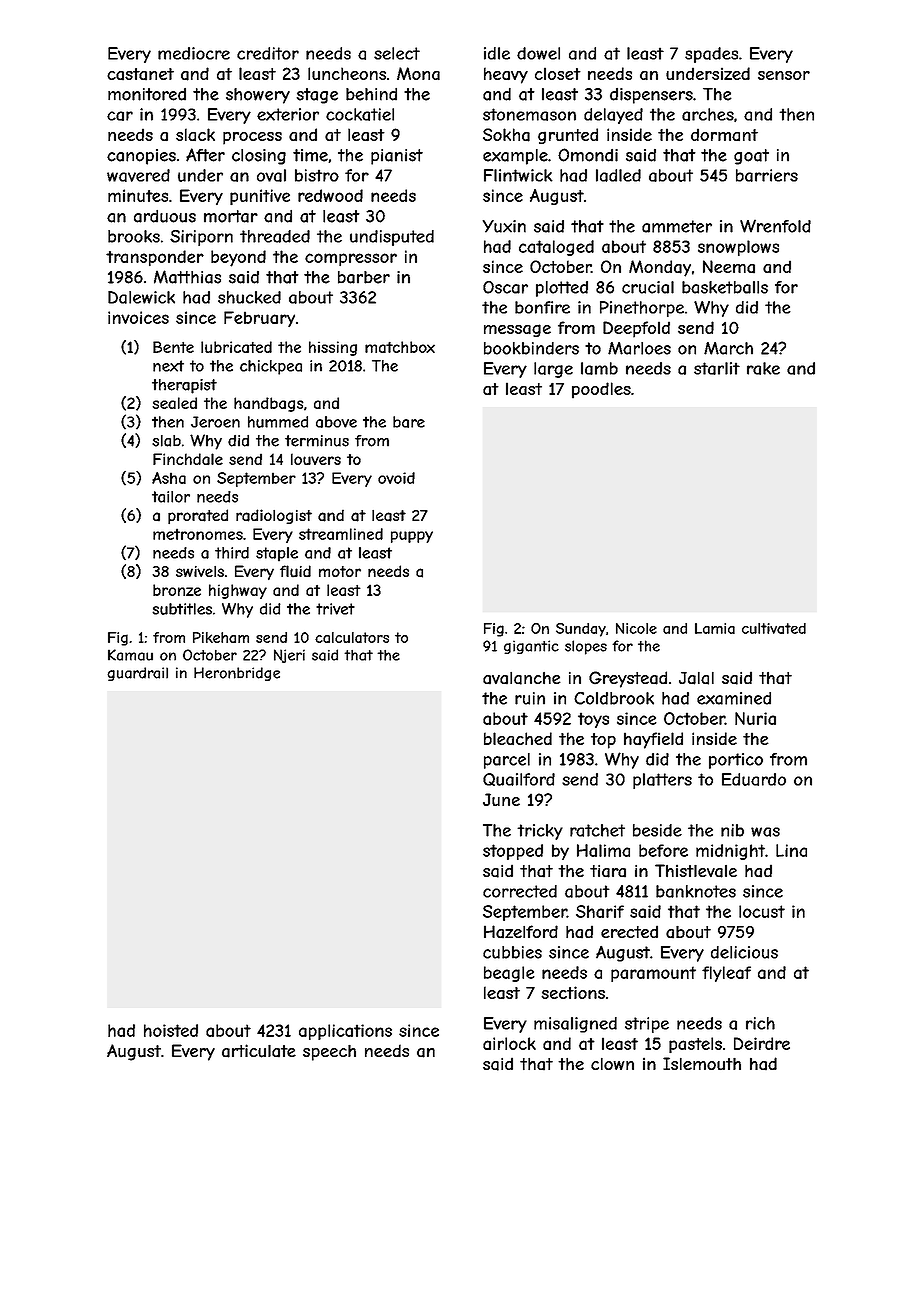 The height and width of the image is (1308, 924). What do you see at coordinates (725, 287) in the image?
I see `basketballs` at bounding box center [725, 287].
